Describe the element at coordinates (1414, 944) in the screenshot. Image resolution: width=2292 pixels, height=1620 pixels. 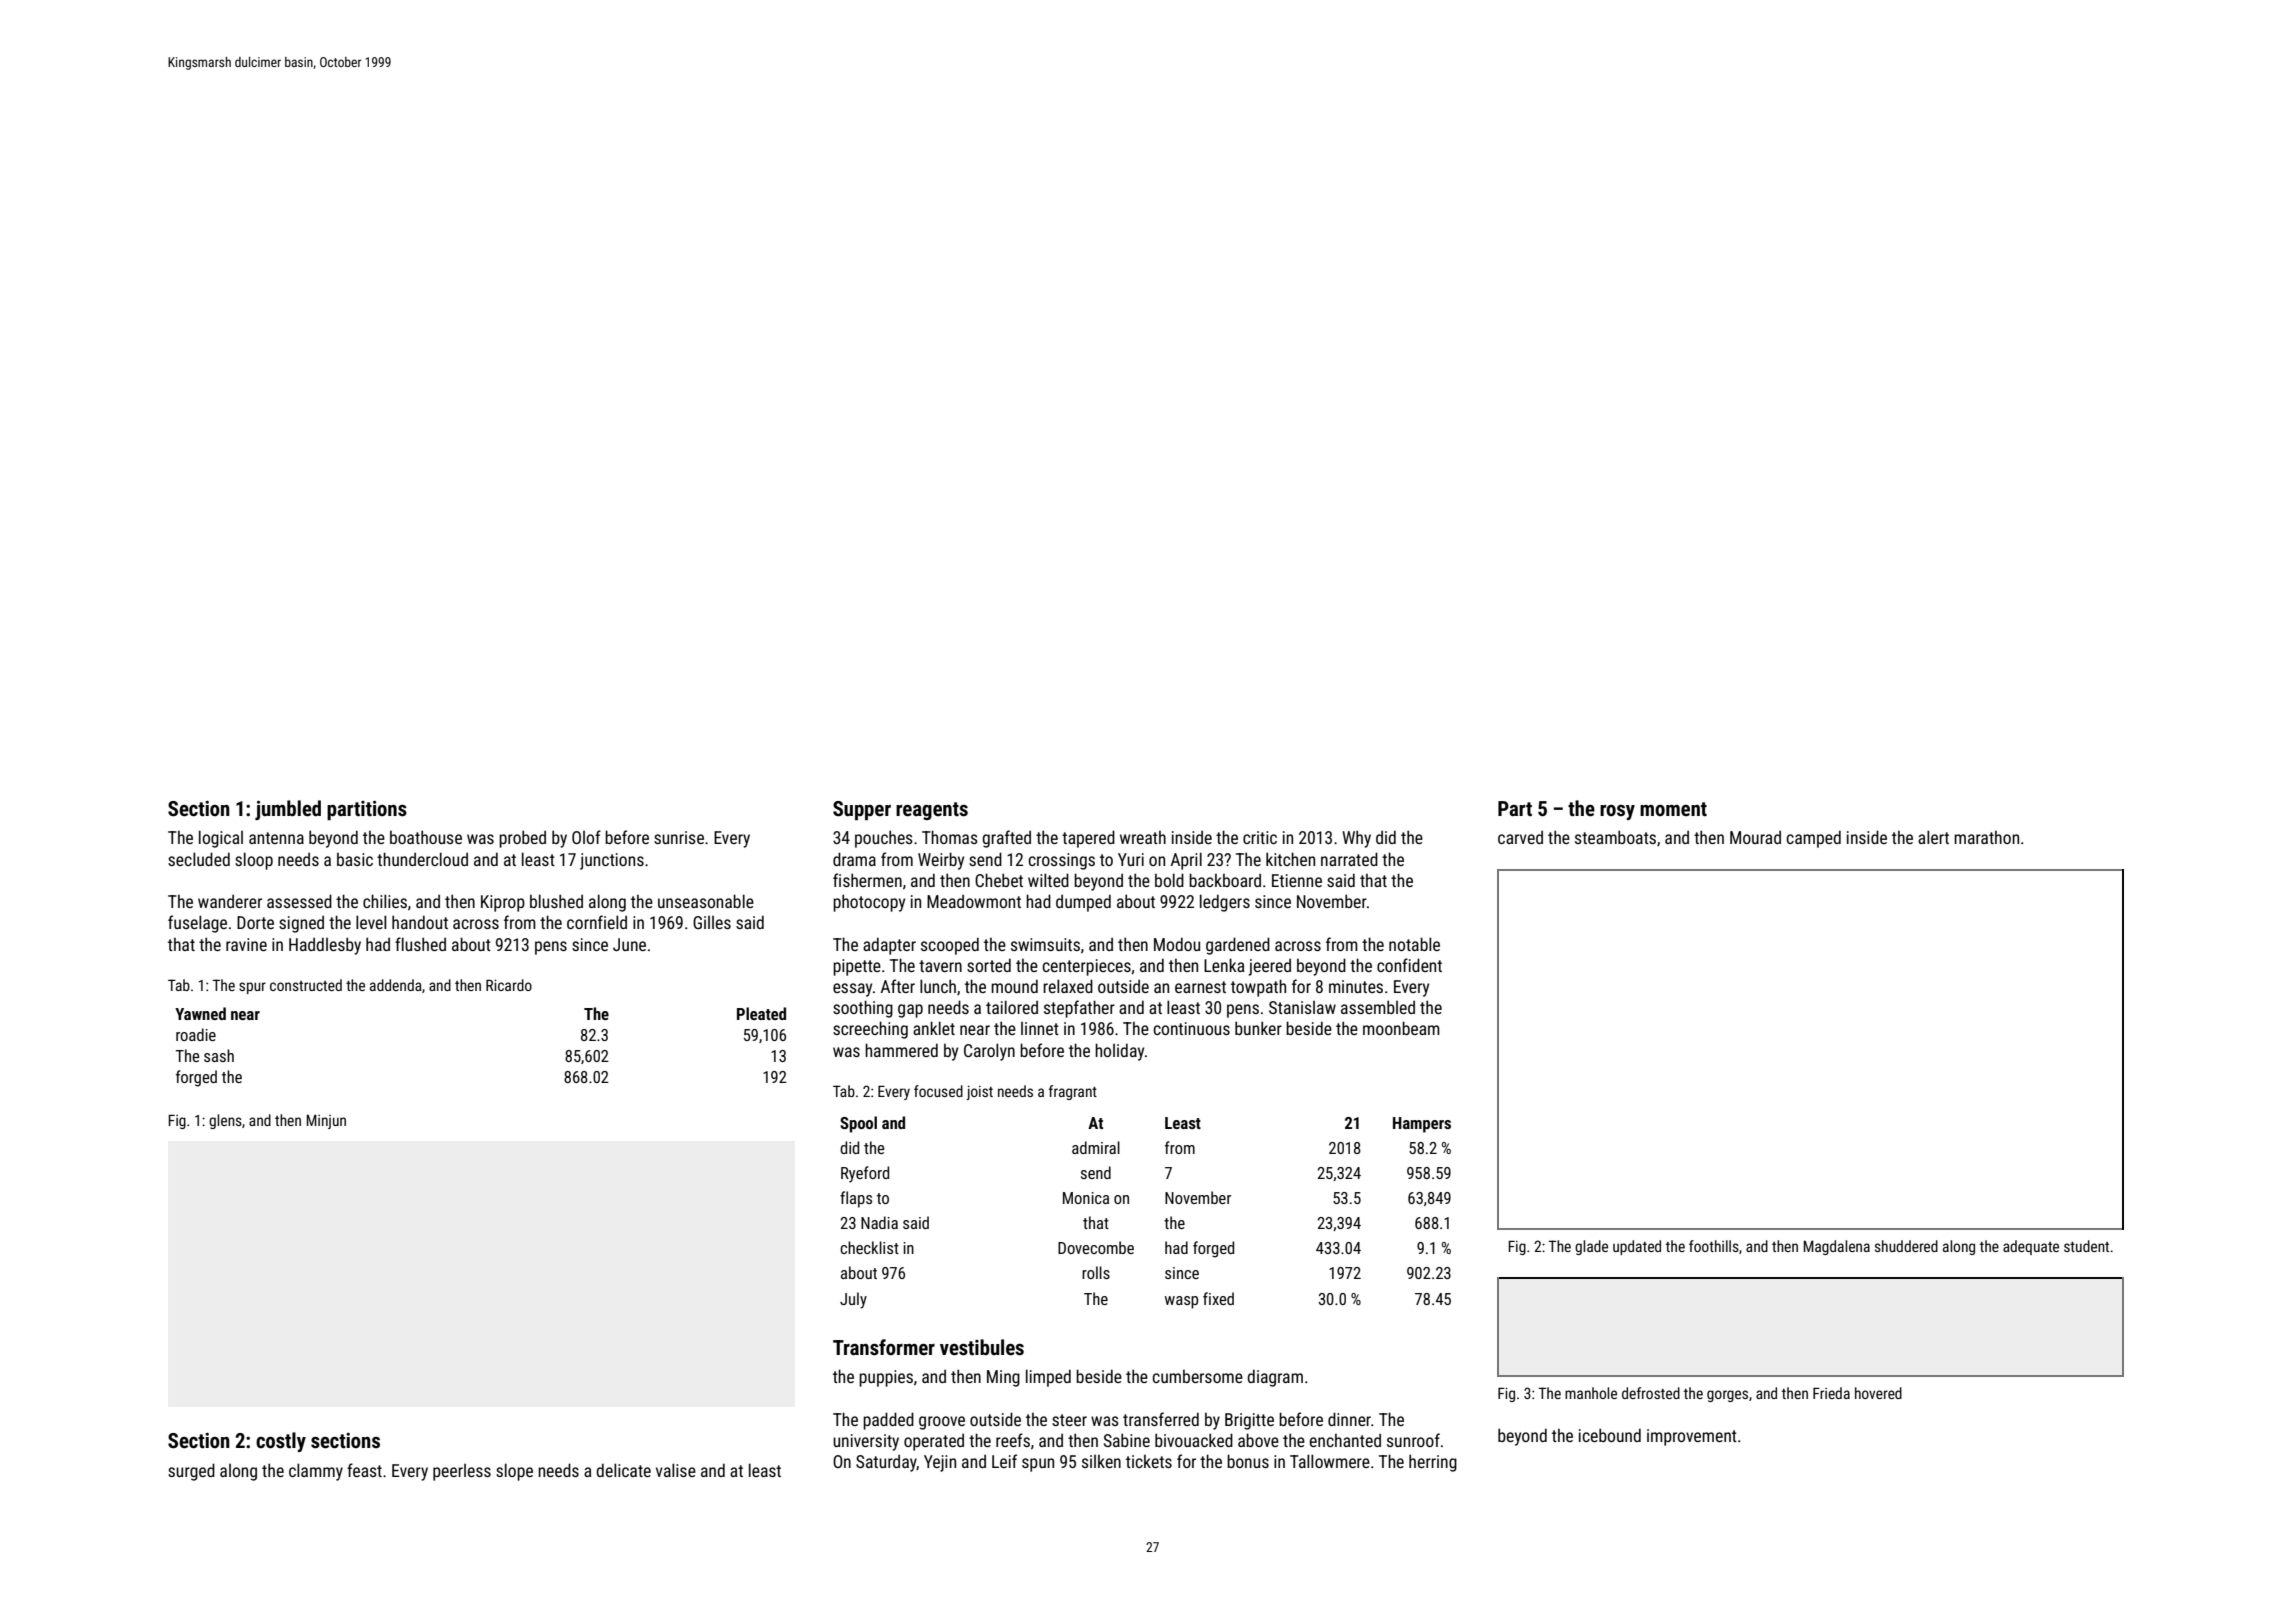
I see `notable` at that location.
